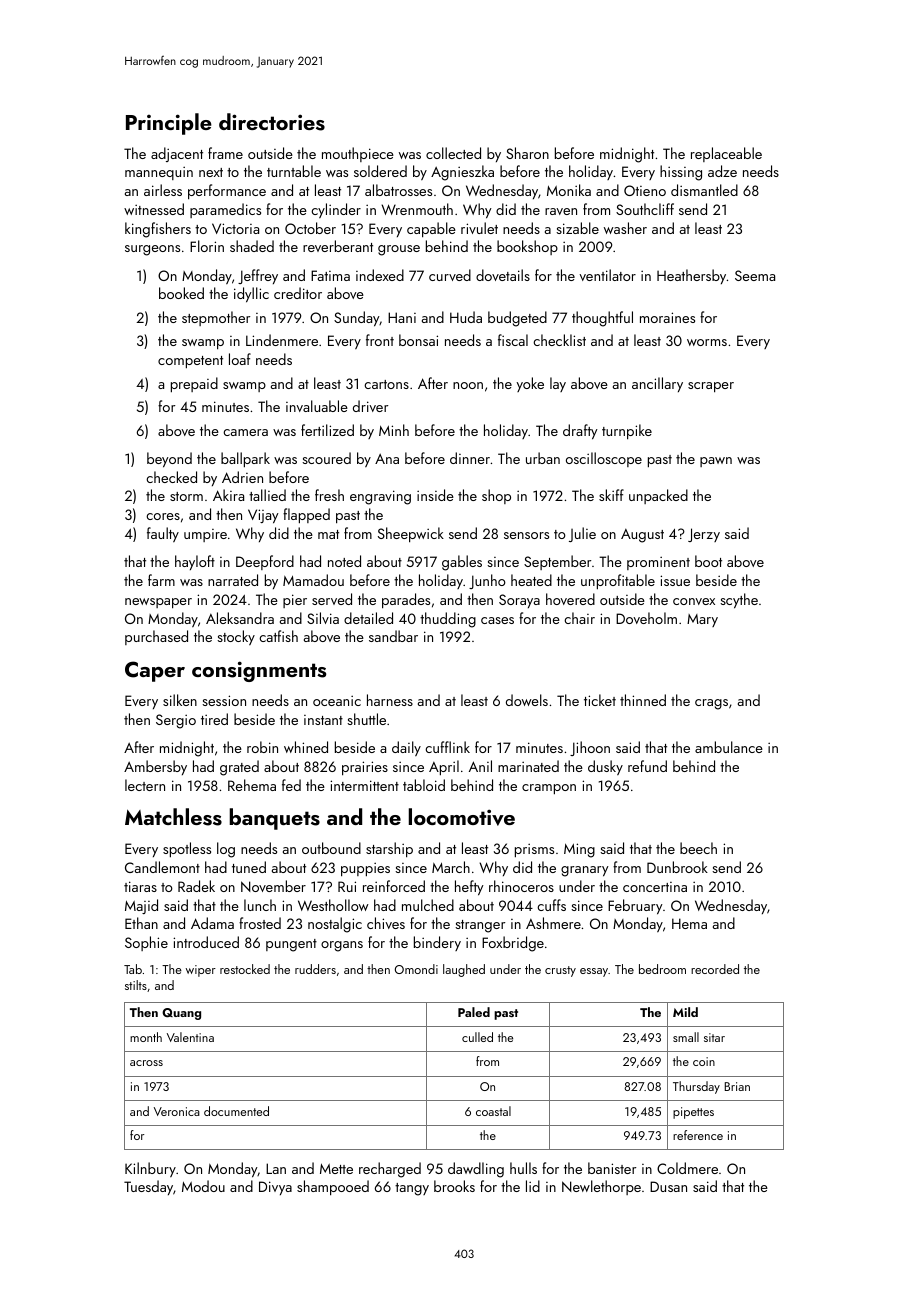 This page has width=908, height=1316. Describe the element at coordinates (607, 275) in the page. I see `ventilator` at that location.
